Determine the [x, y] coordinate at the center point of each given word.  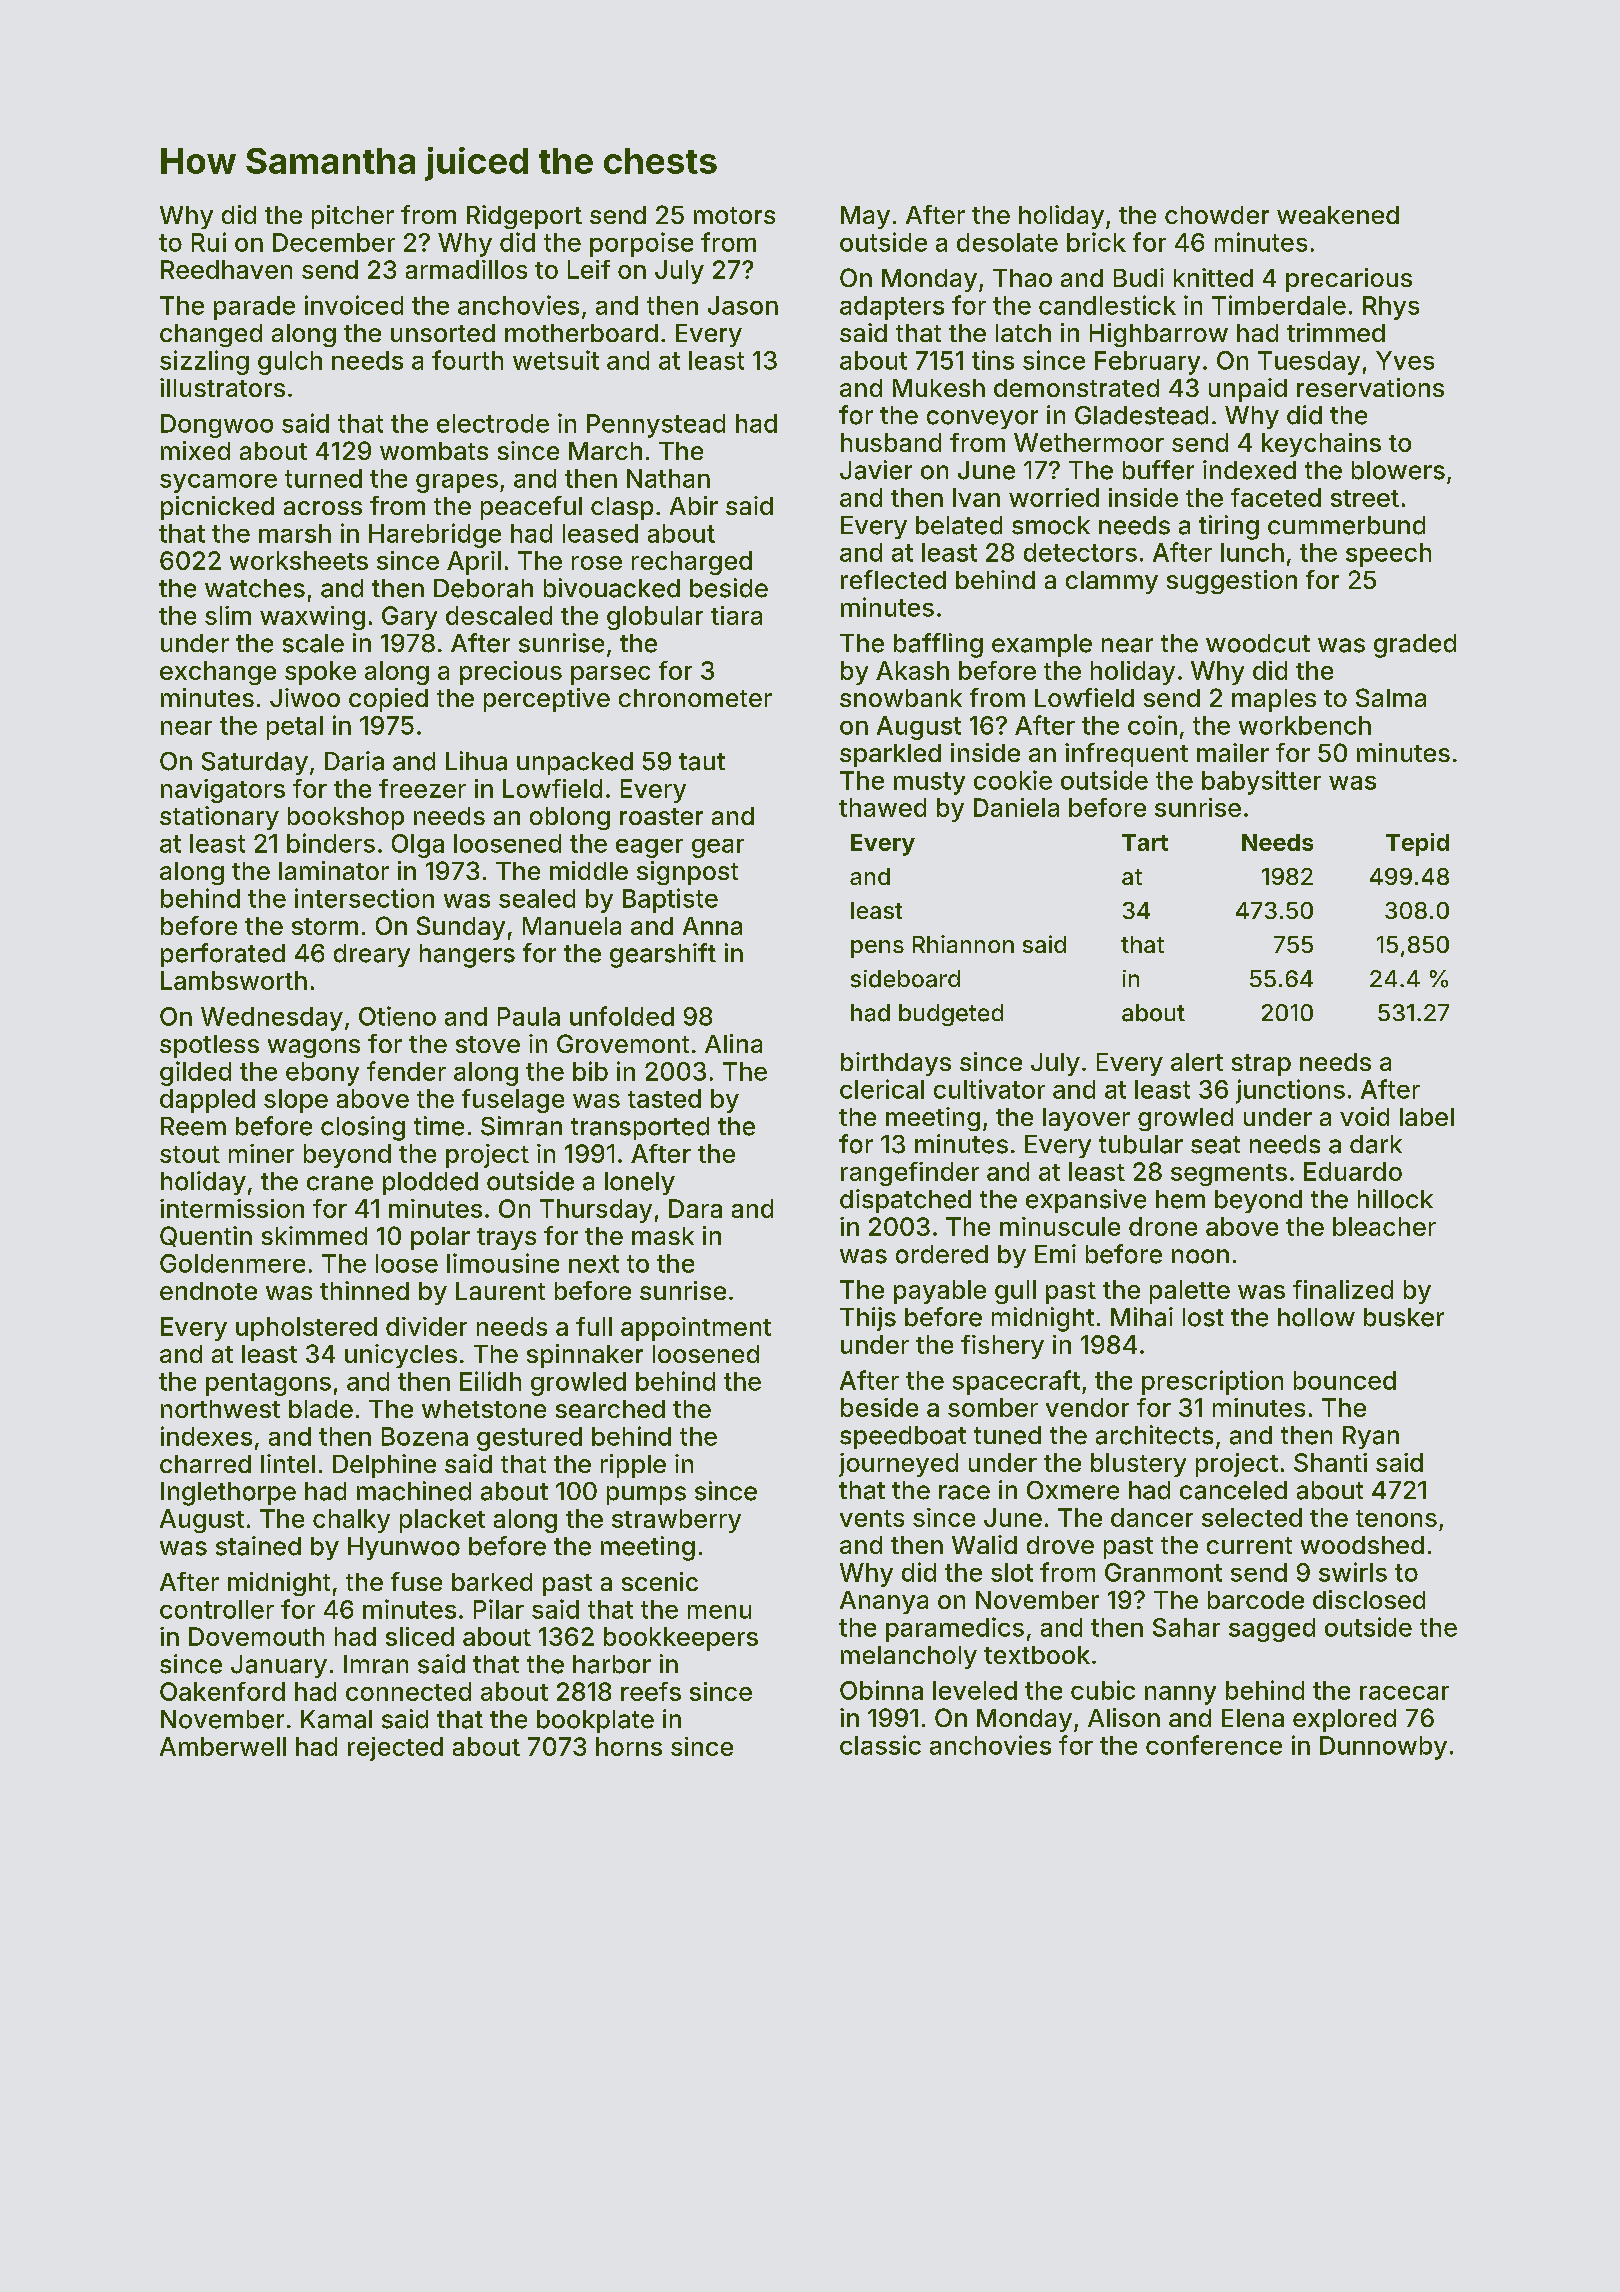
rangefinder [910, 1174]
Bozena [425, 1436]
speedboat [903, 1437]
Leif [589, 269]
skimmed [314, 1235]
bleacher [1384, 1226]
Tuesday [1309, 363]
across [323, 508]
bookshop [346, 818]
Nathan [668, 478]
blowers [1398, 470]
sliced [420, 1636]
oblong [570, 818]
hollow [1316, 1317]
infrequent [1126, 755]
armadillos [466, 269]
